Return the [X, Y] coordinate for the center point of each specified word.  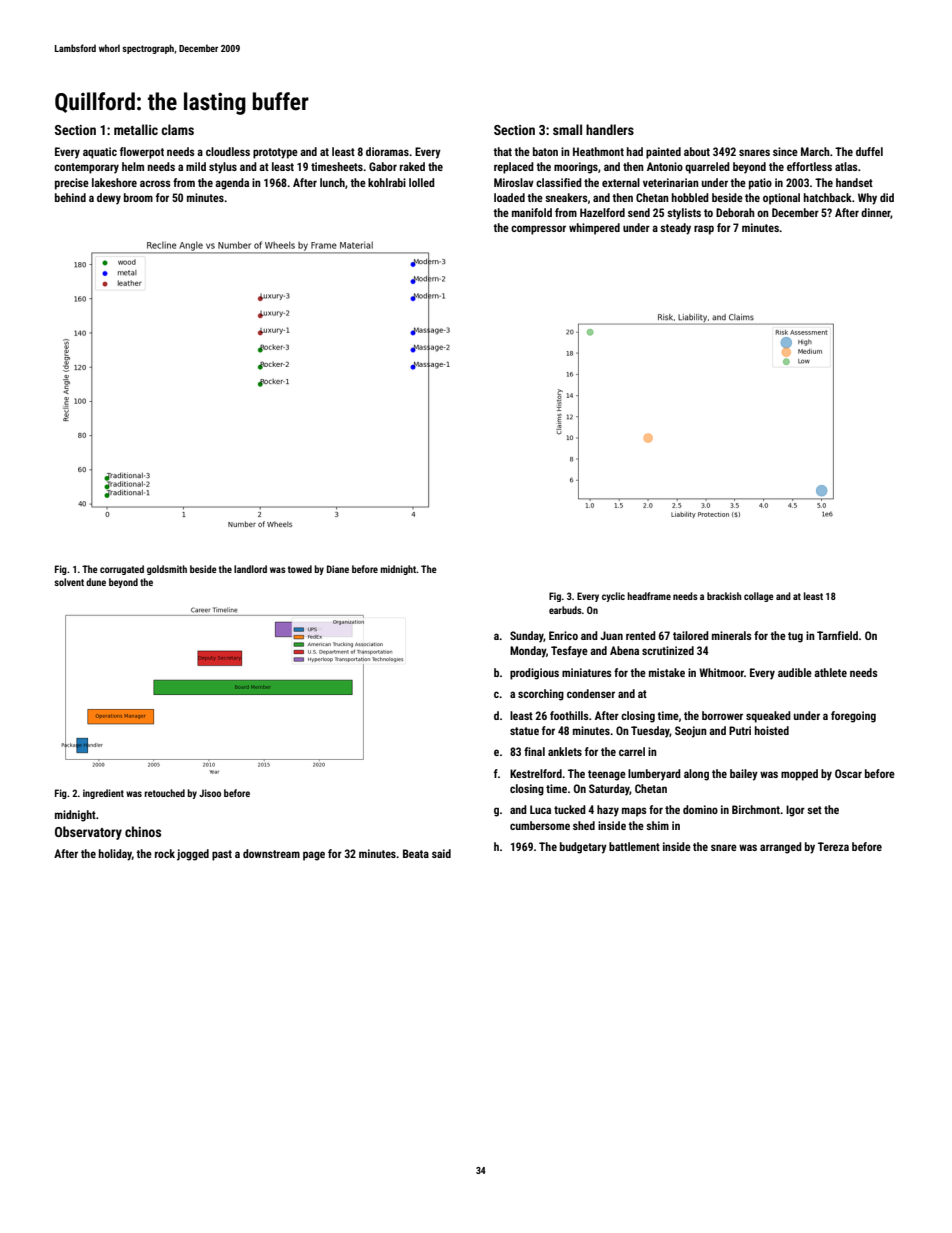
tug [795, 637]
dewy [109, 199]
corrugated [122, 570]
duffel [869, 151]
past [222, 855]
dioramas [387, 151]
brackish [724, 596]
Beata [416, 853]
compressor [538, 230]
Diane [338, 569]
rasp [704, 230]
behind [70, 197]
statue [524, 731]
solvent [69, 582]
